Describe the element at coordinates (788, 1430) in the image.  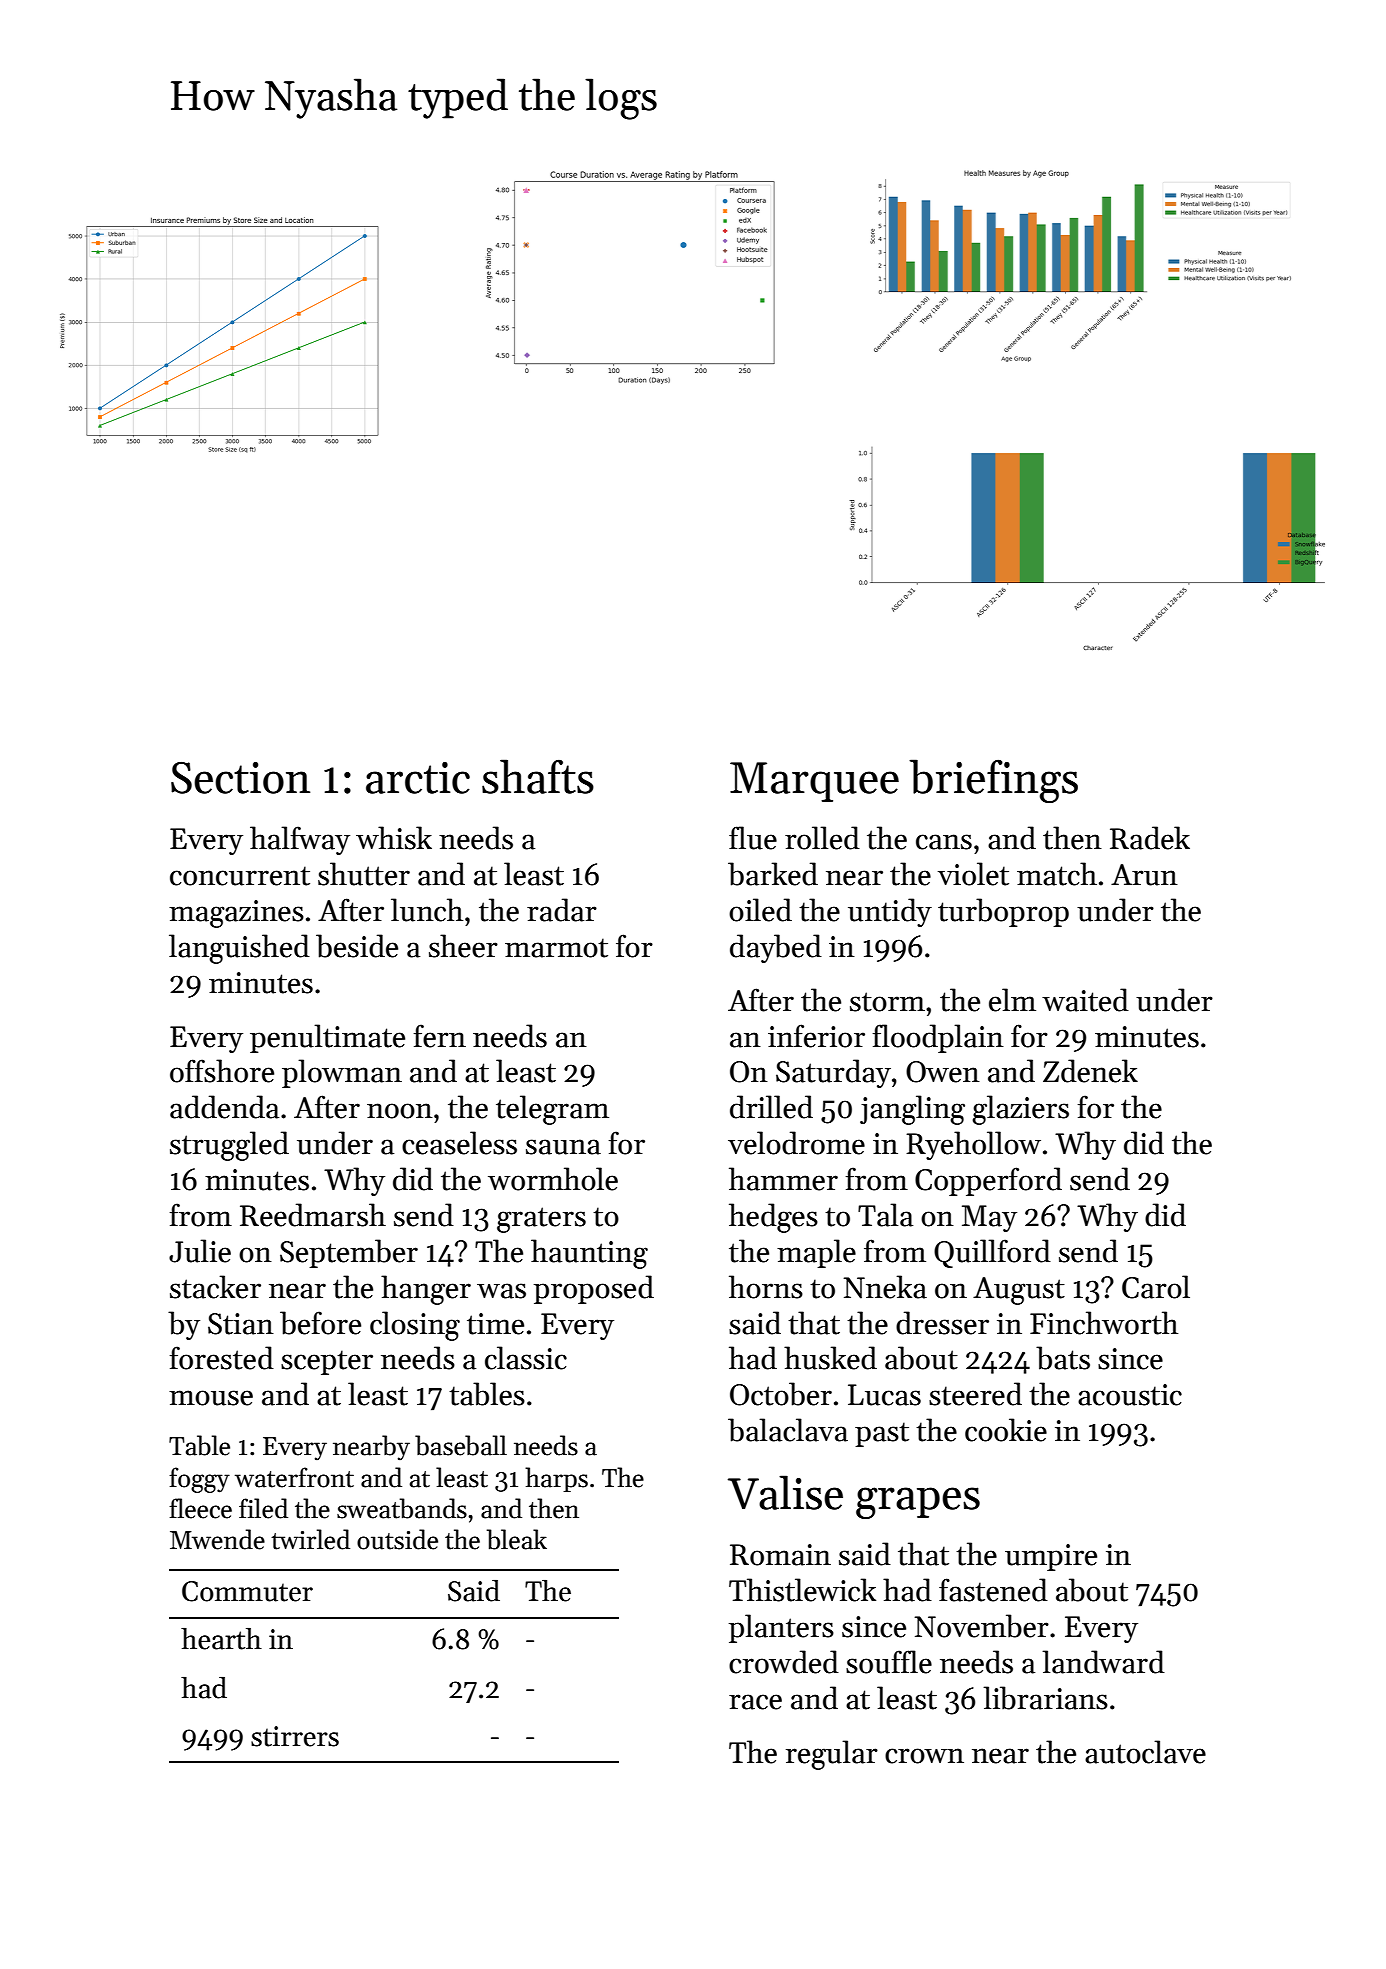
I see `balaclava` at that location.
